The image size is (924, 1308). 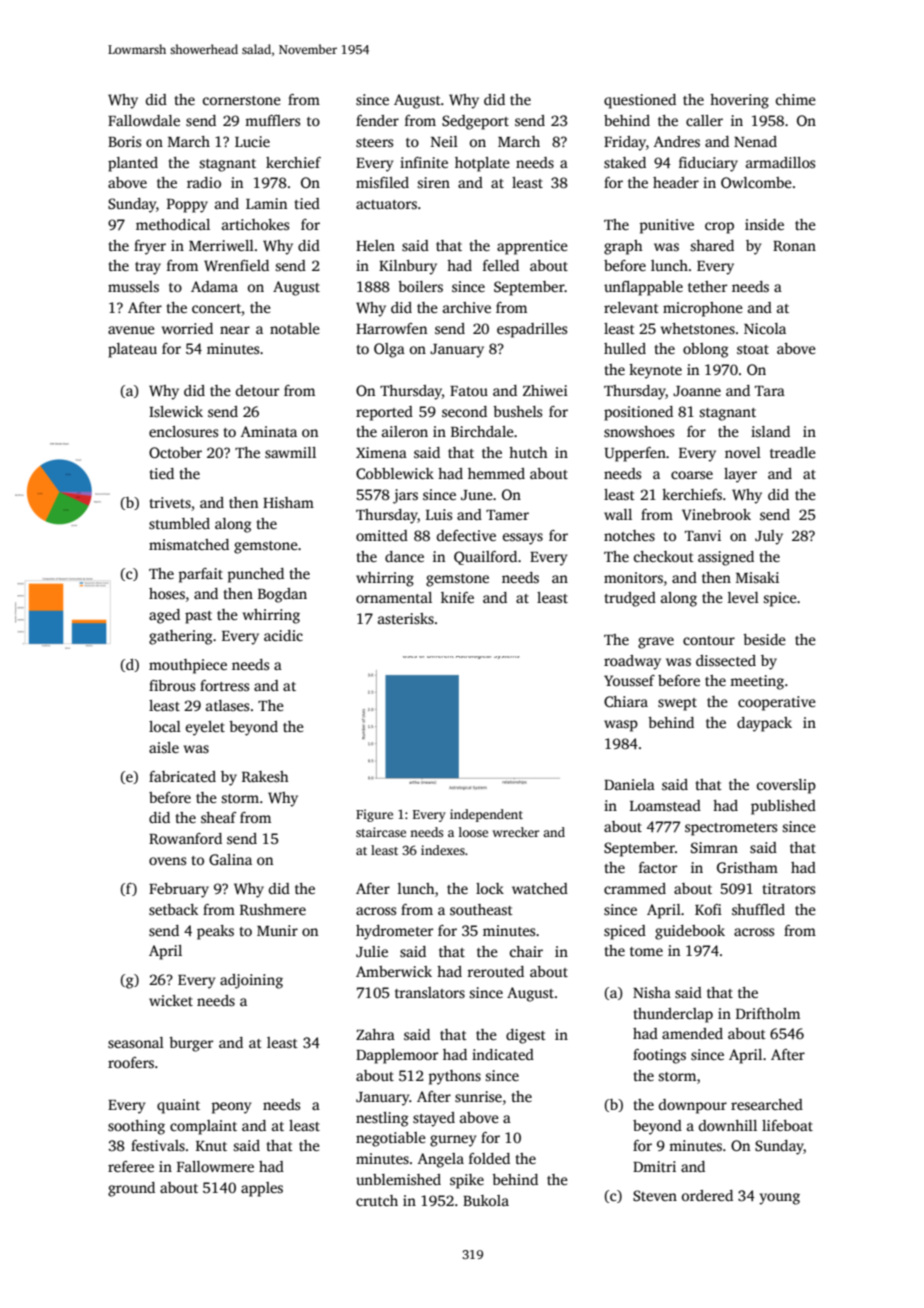 I want to click on rerouted, so click(x=495, y=971).
